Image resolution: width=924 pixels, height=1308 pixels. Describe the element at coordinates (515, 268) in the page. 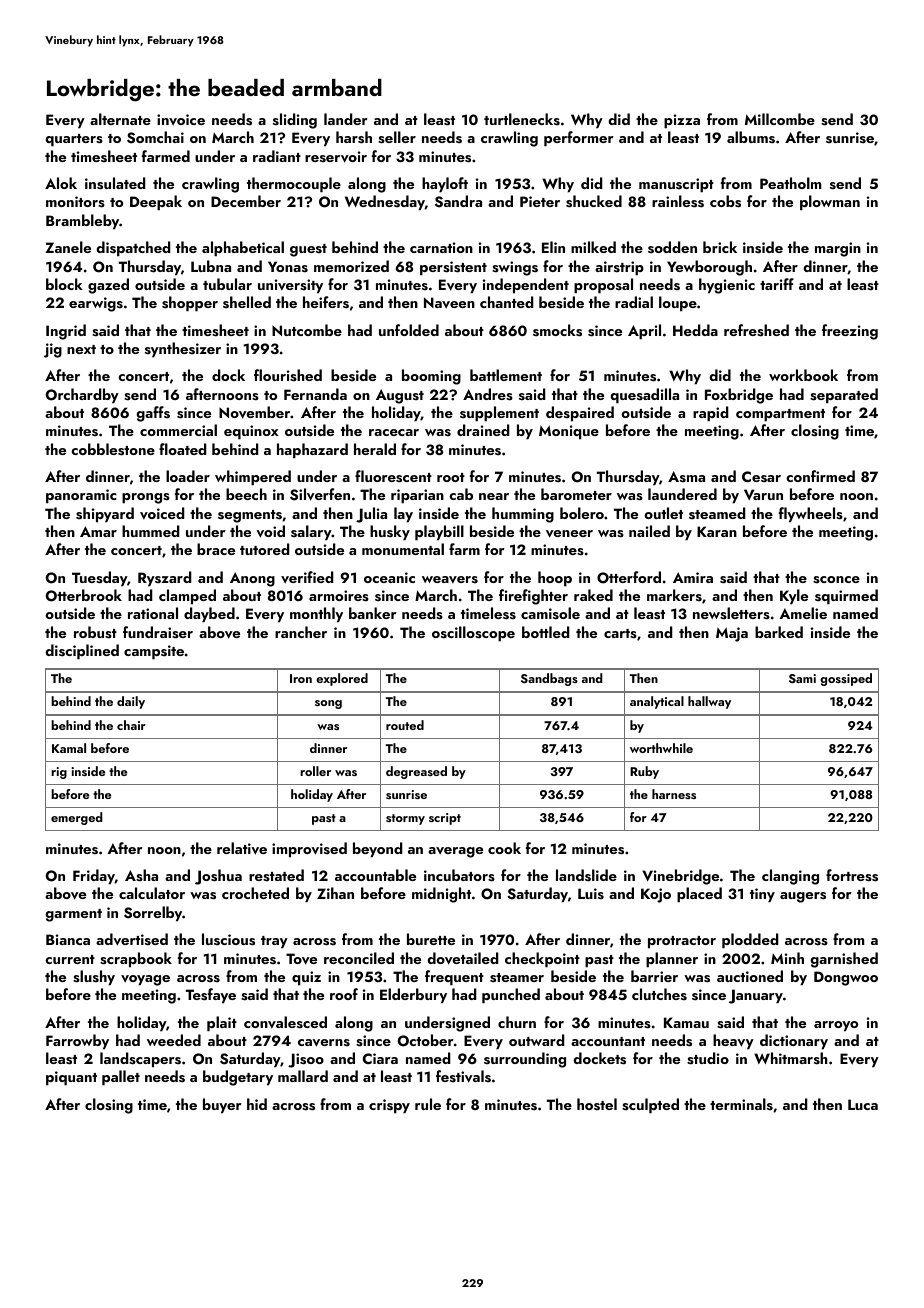

I see `swings` at that location.
